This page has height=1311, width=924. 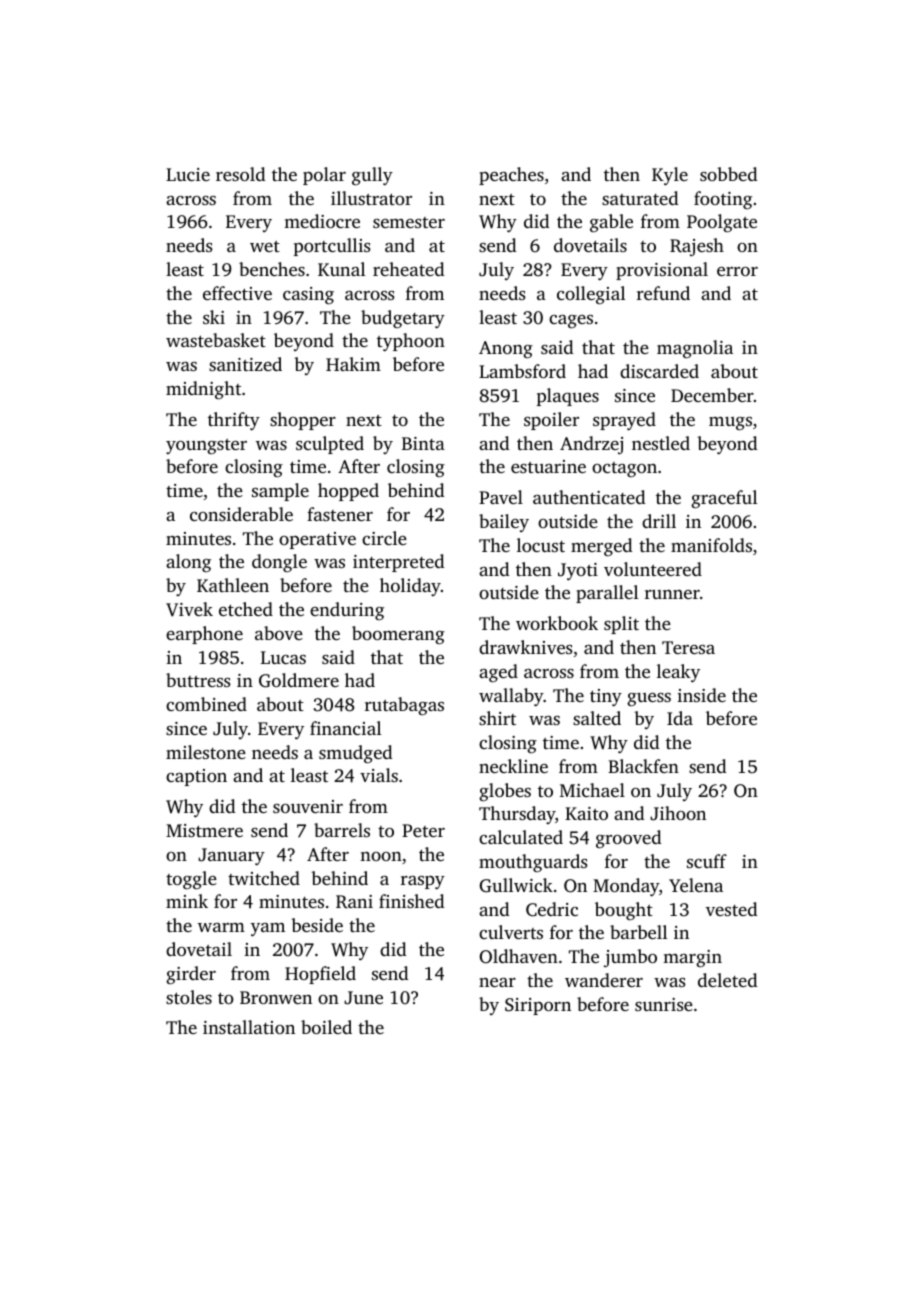 What do you see at coordinates (372, 176) in the page?
I see `gully` at bounding box center [372, 176].
